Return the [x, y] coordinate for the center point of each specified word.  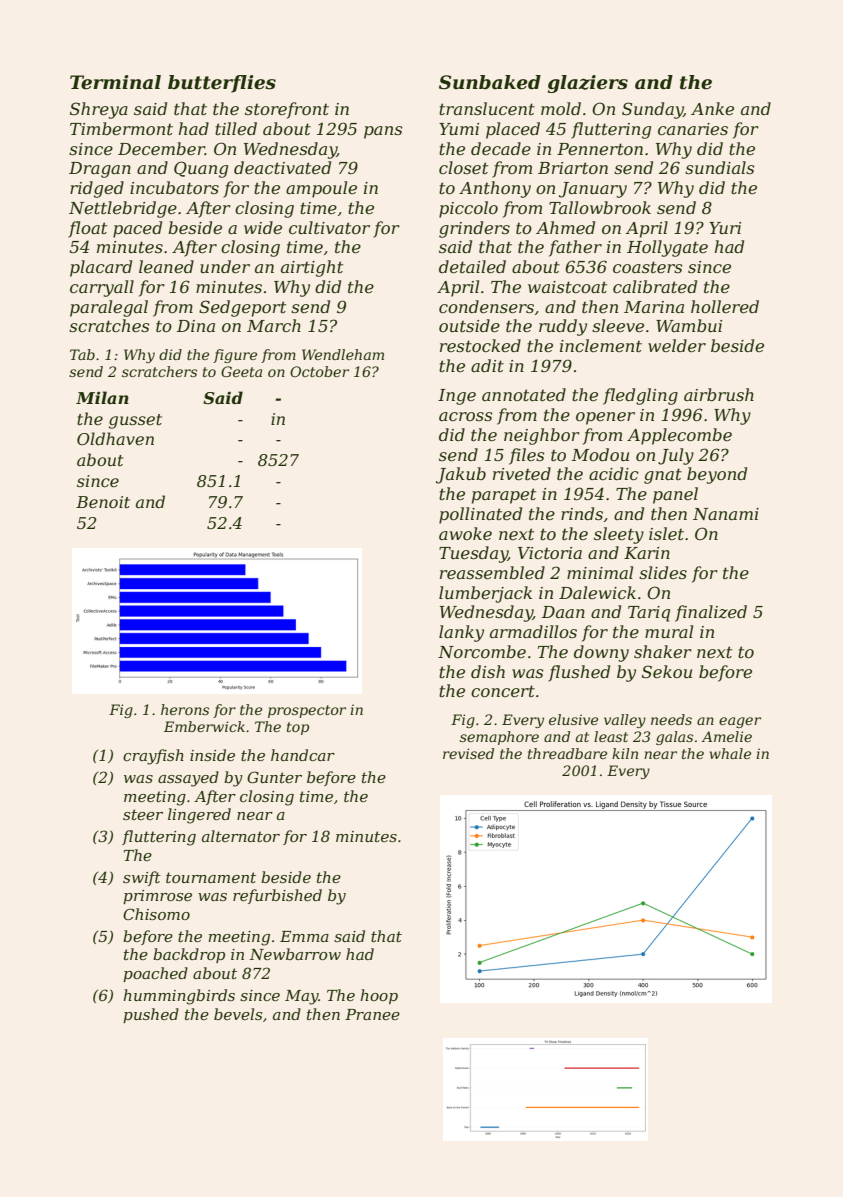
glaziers [588, 84]
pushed [151, 1015]
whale [730, 753]
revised [468, 753]
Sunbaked [490, 82]
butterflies [222, 84]
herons [185, 709]
